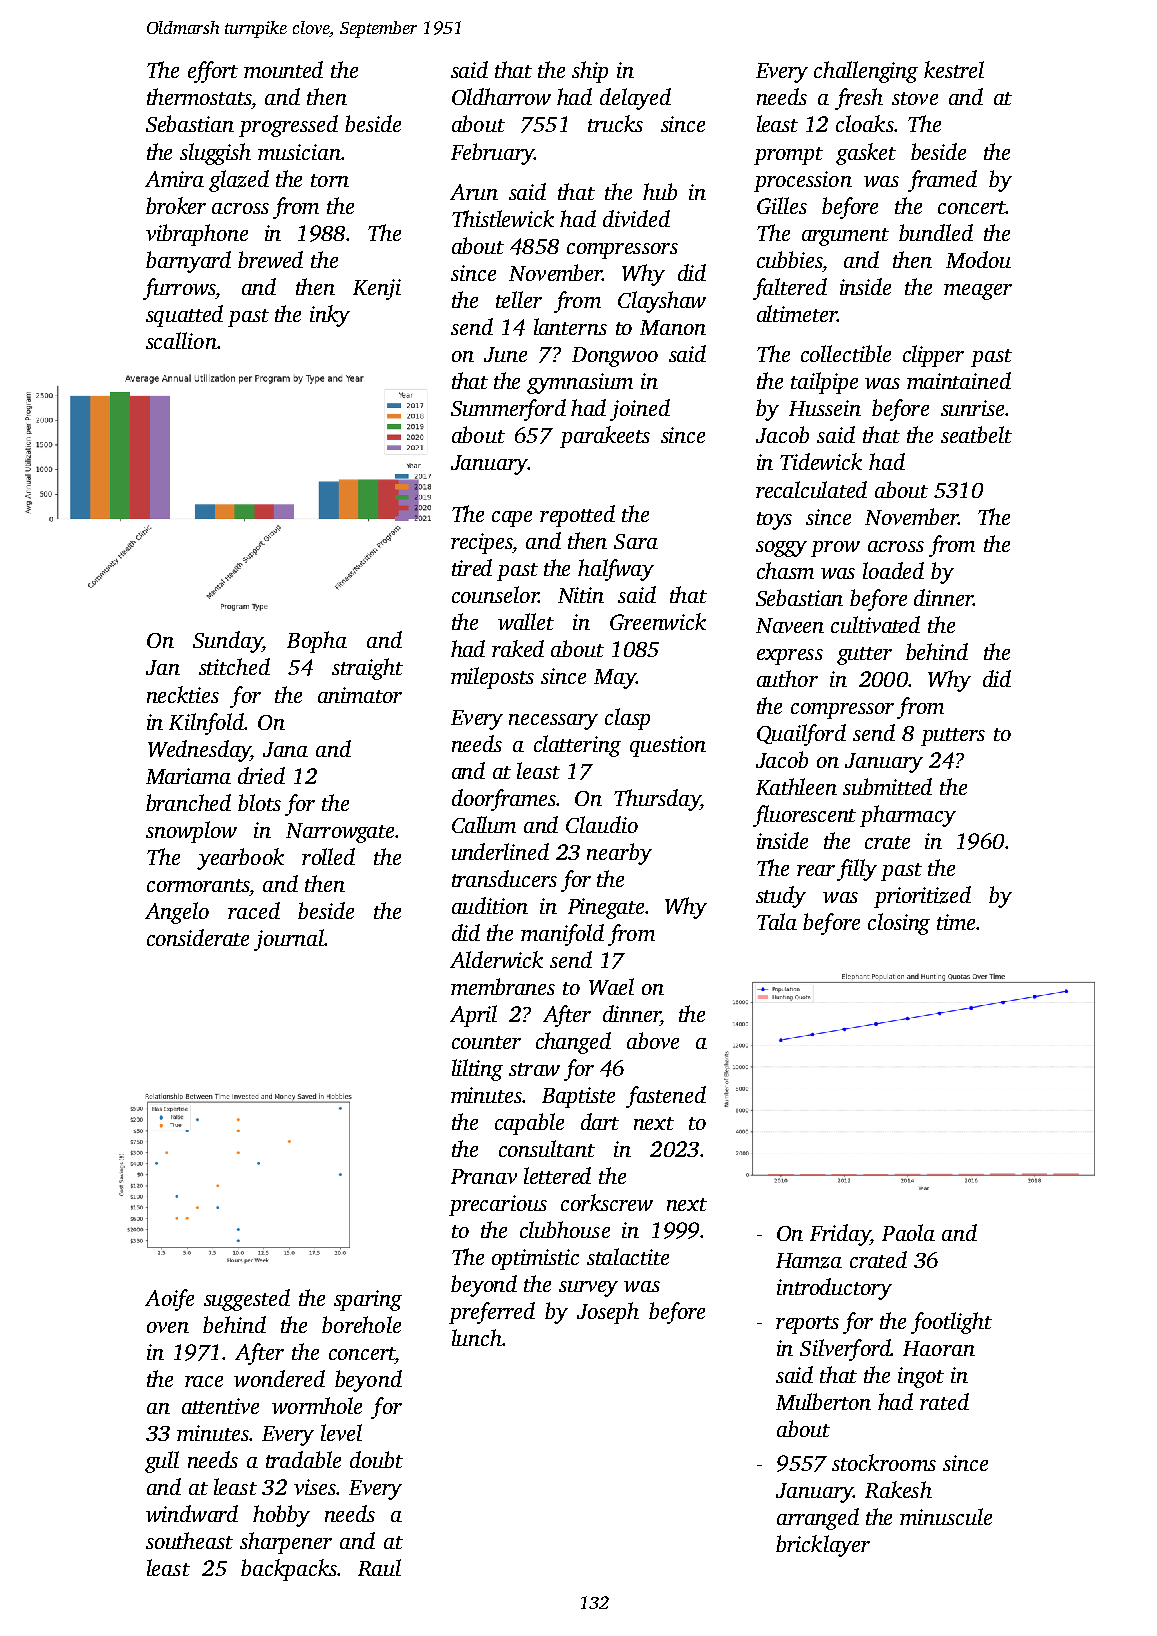 The image size is (1157, 1636). I want to click on Paola, so click(908, 1232).
